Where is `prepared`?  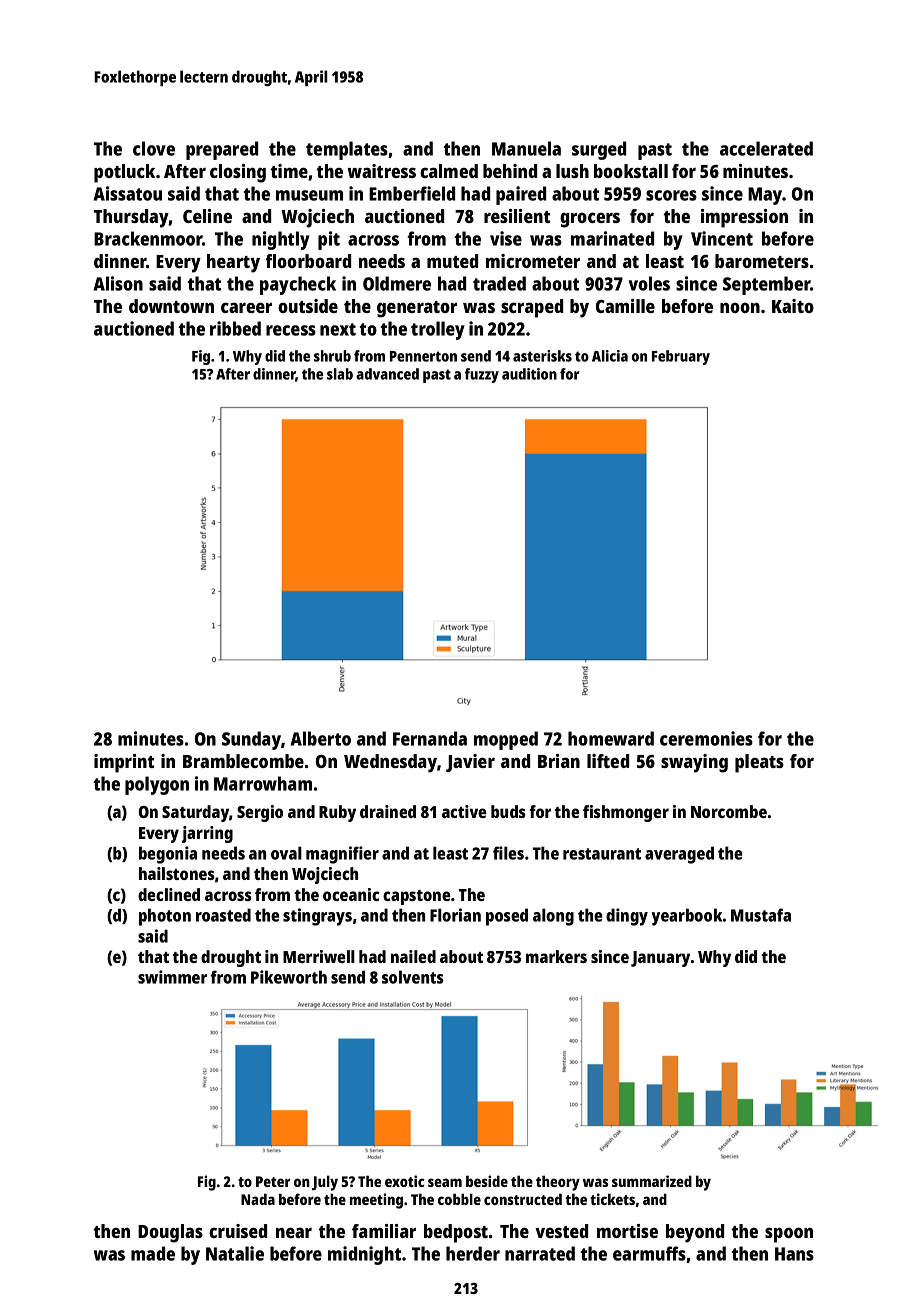
prepared is located at coordinates (222, 150).
